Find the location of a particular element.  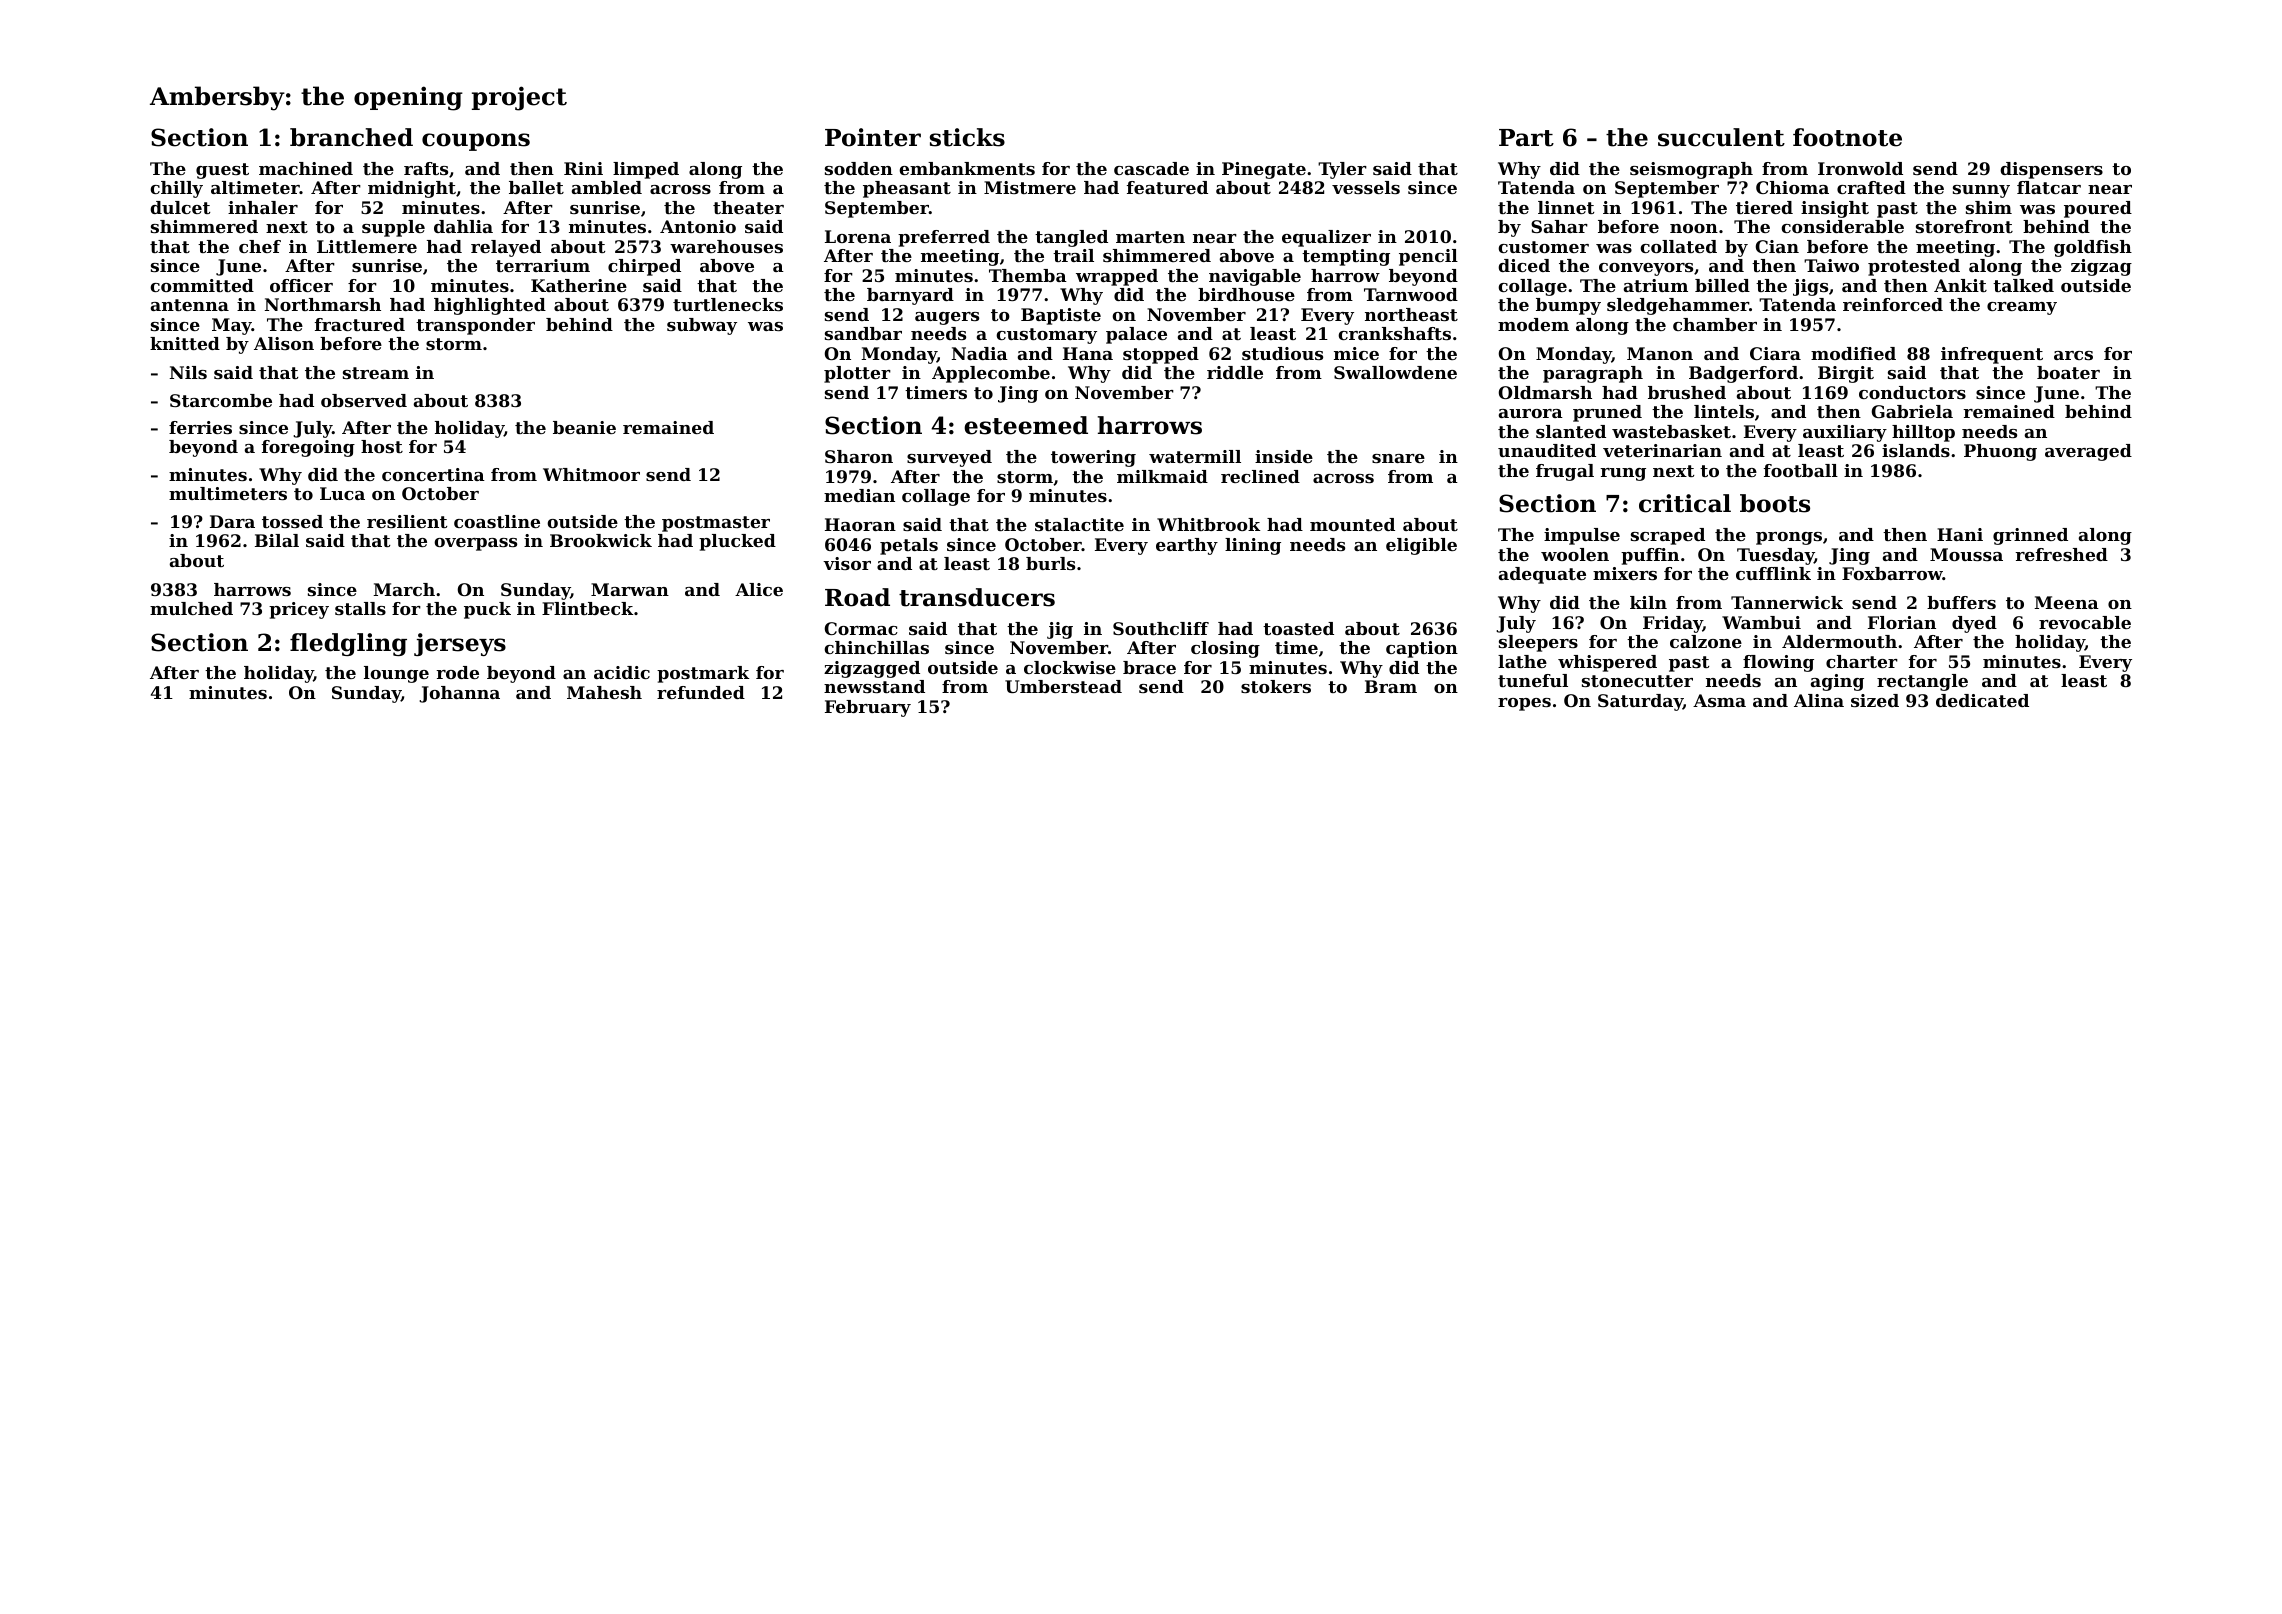

Pointer is located at coordinates (873, 137).
